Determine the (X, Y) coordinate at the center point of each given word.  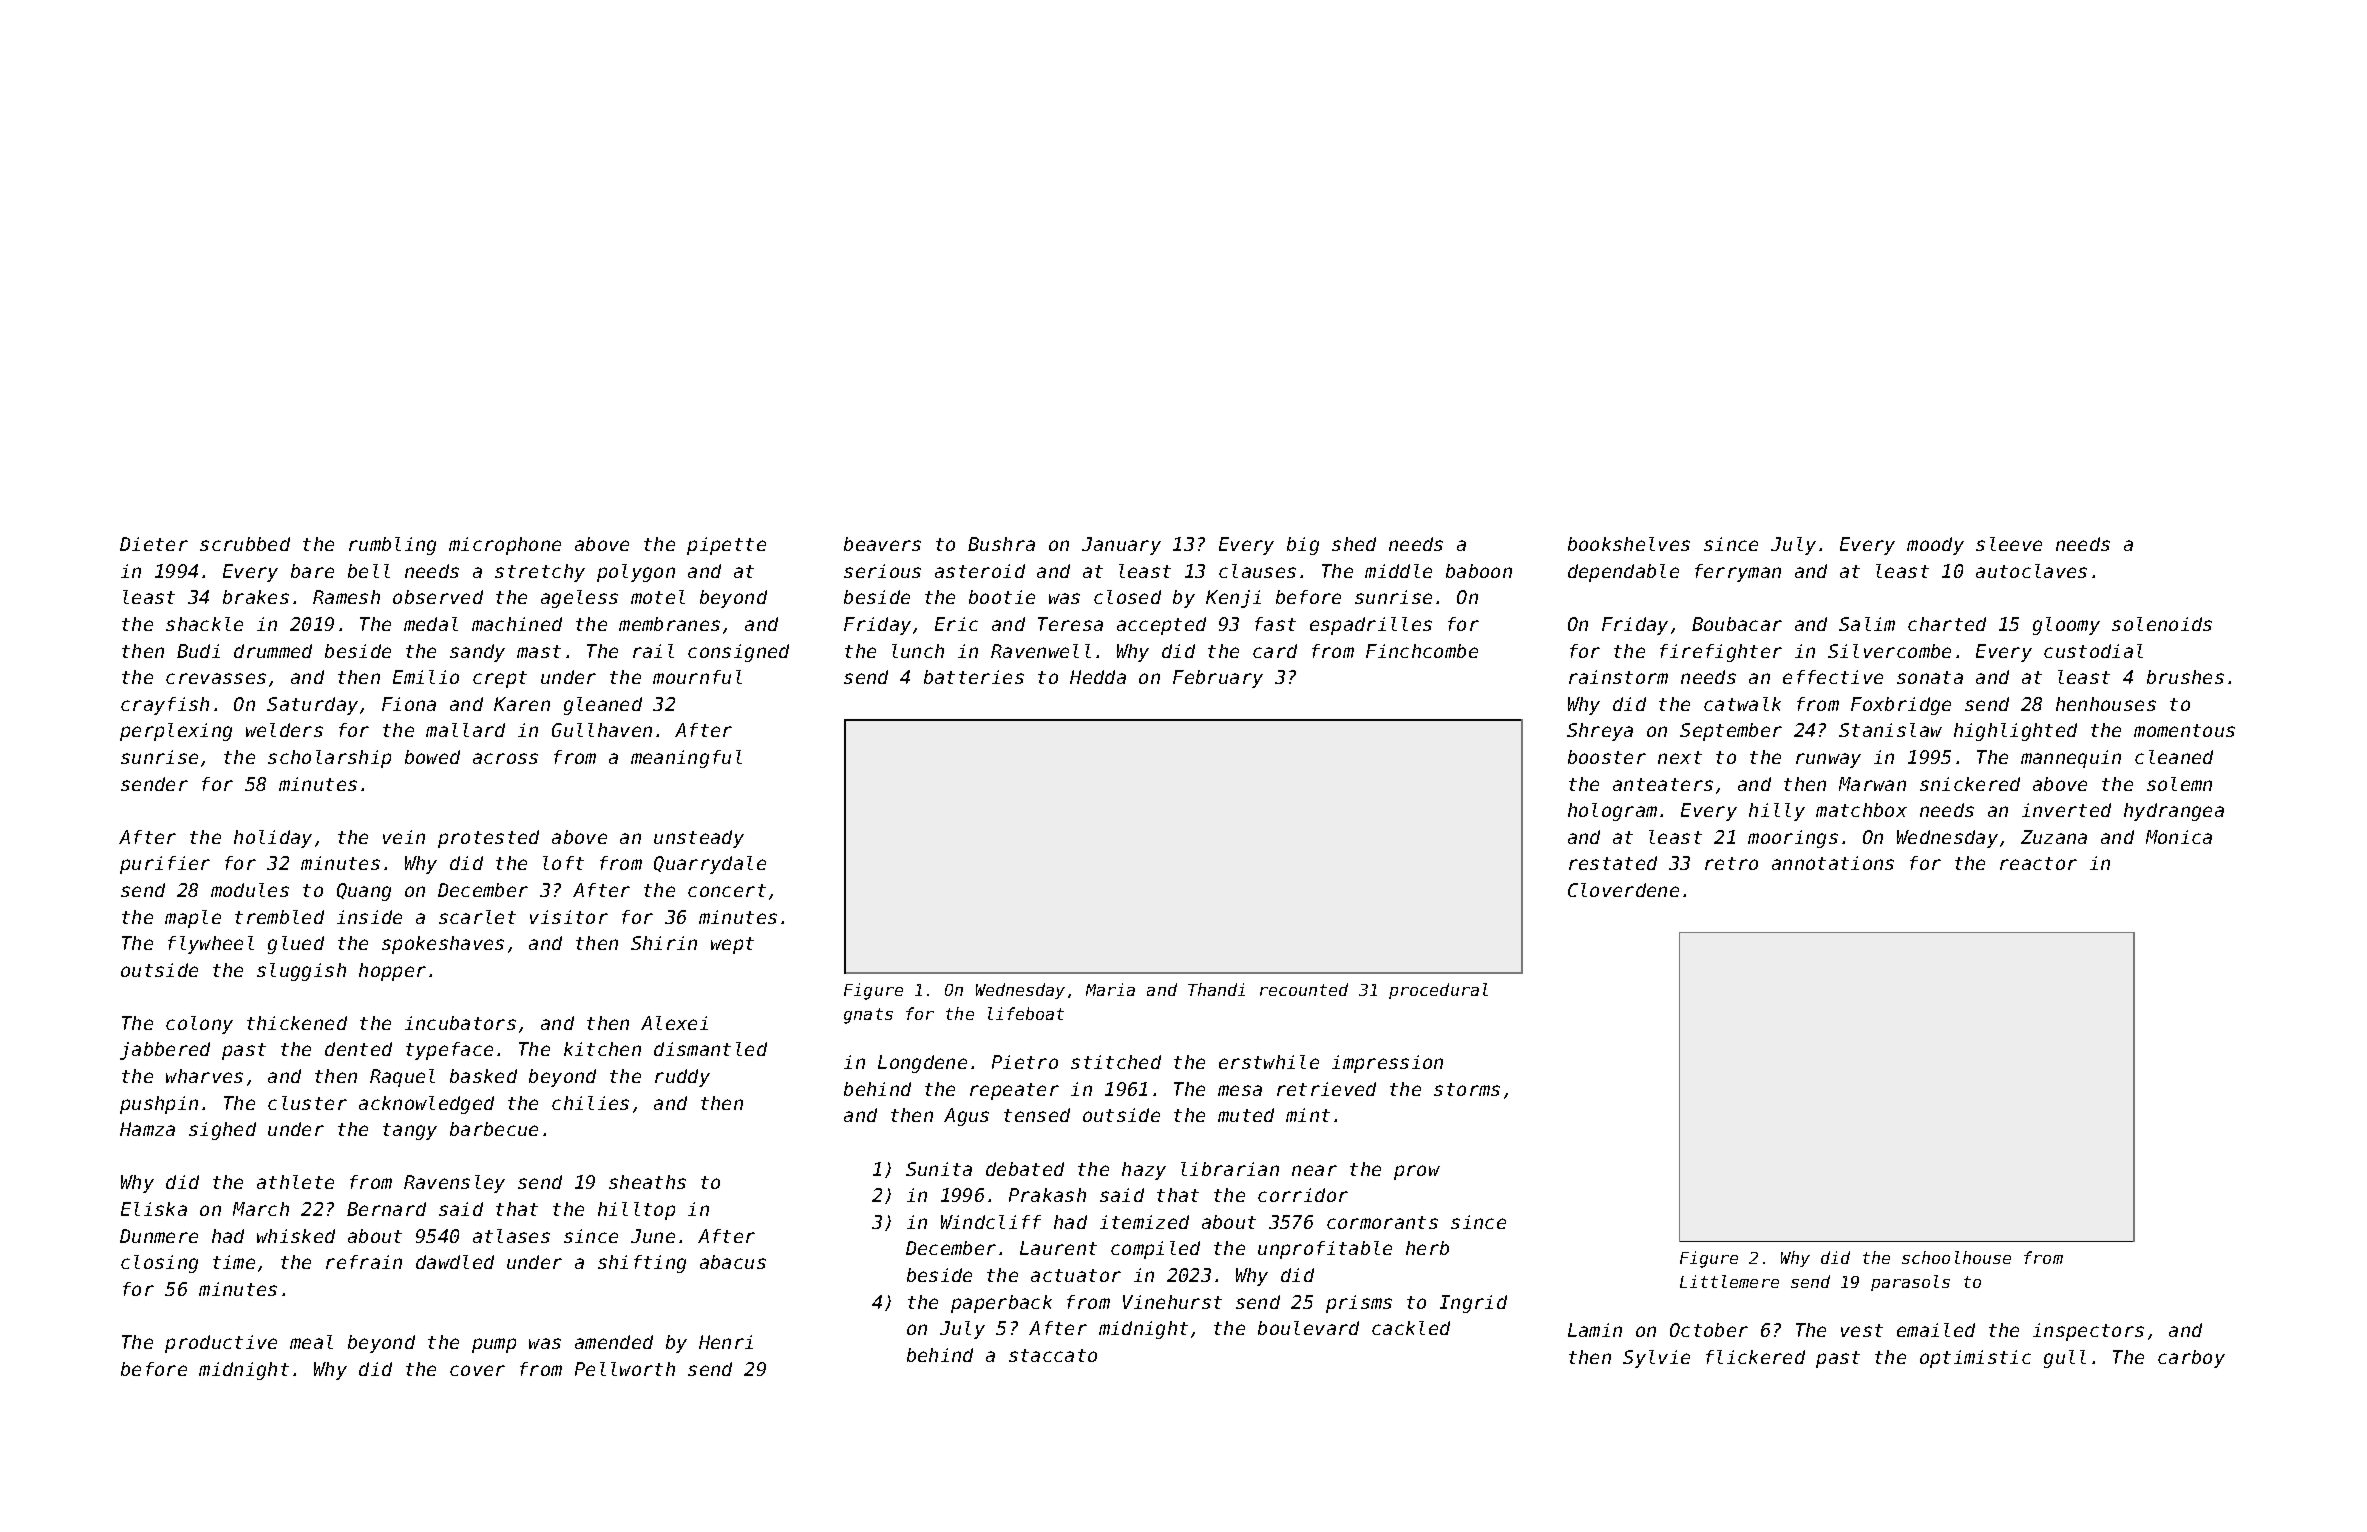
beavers (882, 544)
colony (199, 1025)
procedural (1438, 991)
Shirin (664, 943)
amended (614, 1342)
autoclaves (2031, 571)
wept (732, 945)
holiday (273, 839)
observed (438, 597)
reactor (2038, 863)
